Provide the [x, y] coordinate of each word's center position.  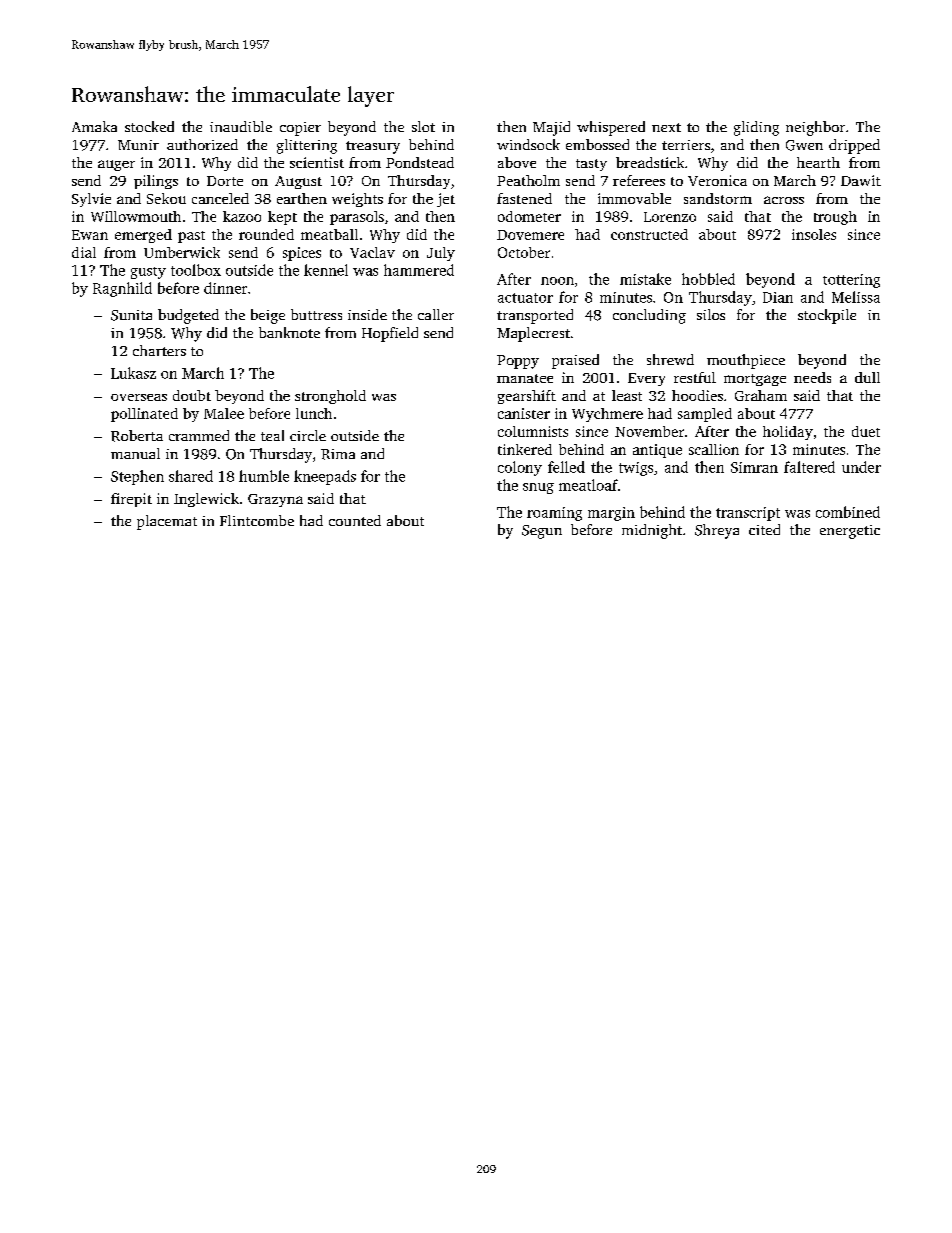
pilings [156, 182]
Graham [761, 395]
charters [159, 350]
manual [135, 453]
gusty [148, 273]
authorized [202, 144]
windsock [528, 144]
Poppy [518, 362]
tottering [851, 281]
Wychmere [607, 415]
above [517, 162]
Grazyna [275, 500]
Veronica [717, 180]
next [666, 127]
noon [557, 281]
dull [867, 377]
